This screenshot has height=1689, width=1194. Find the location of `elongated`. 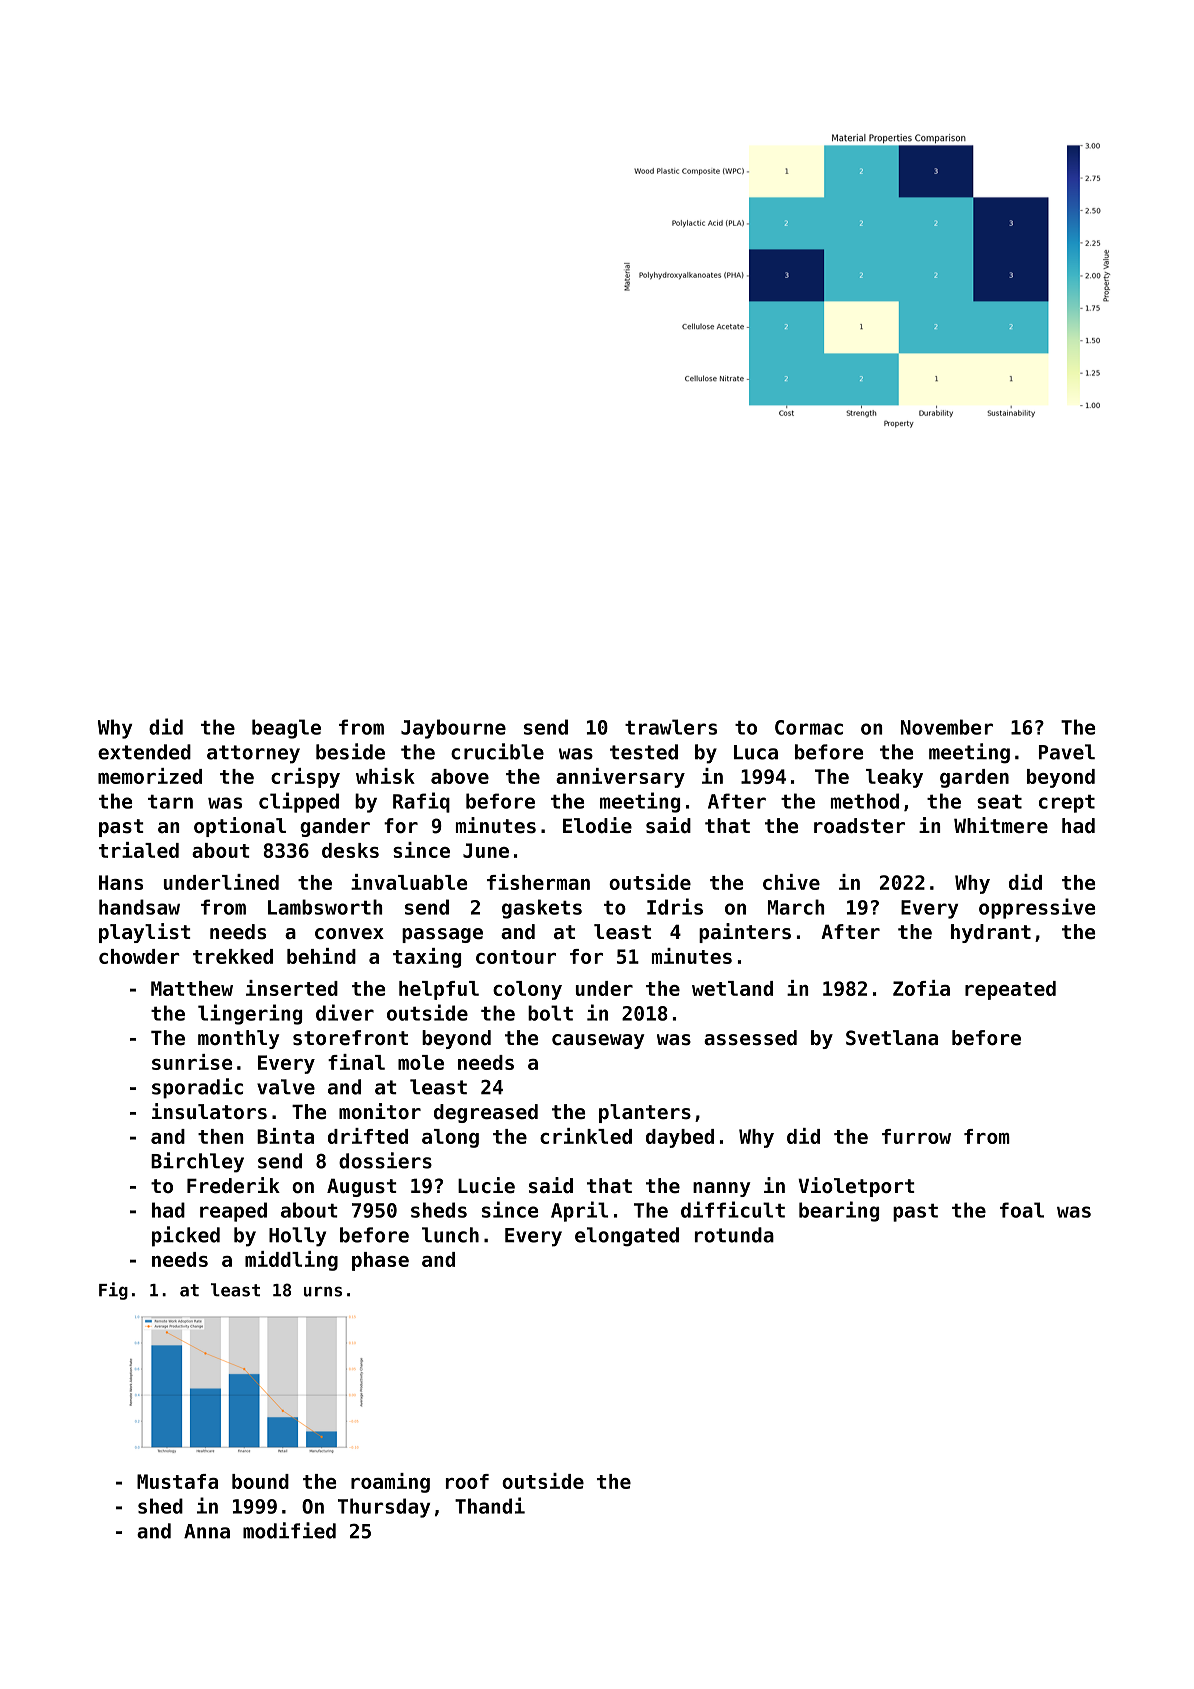

elongated is located at coordinates (627, 1237).
